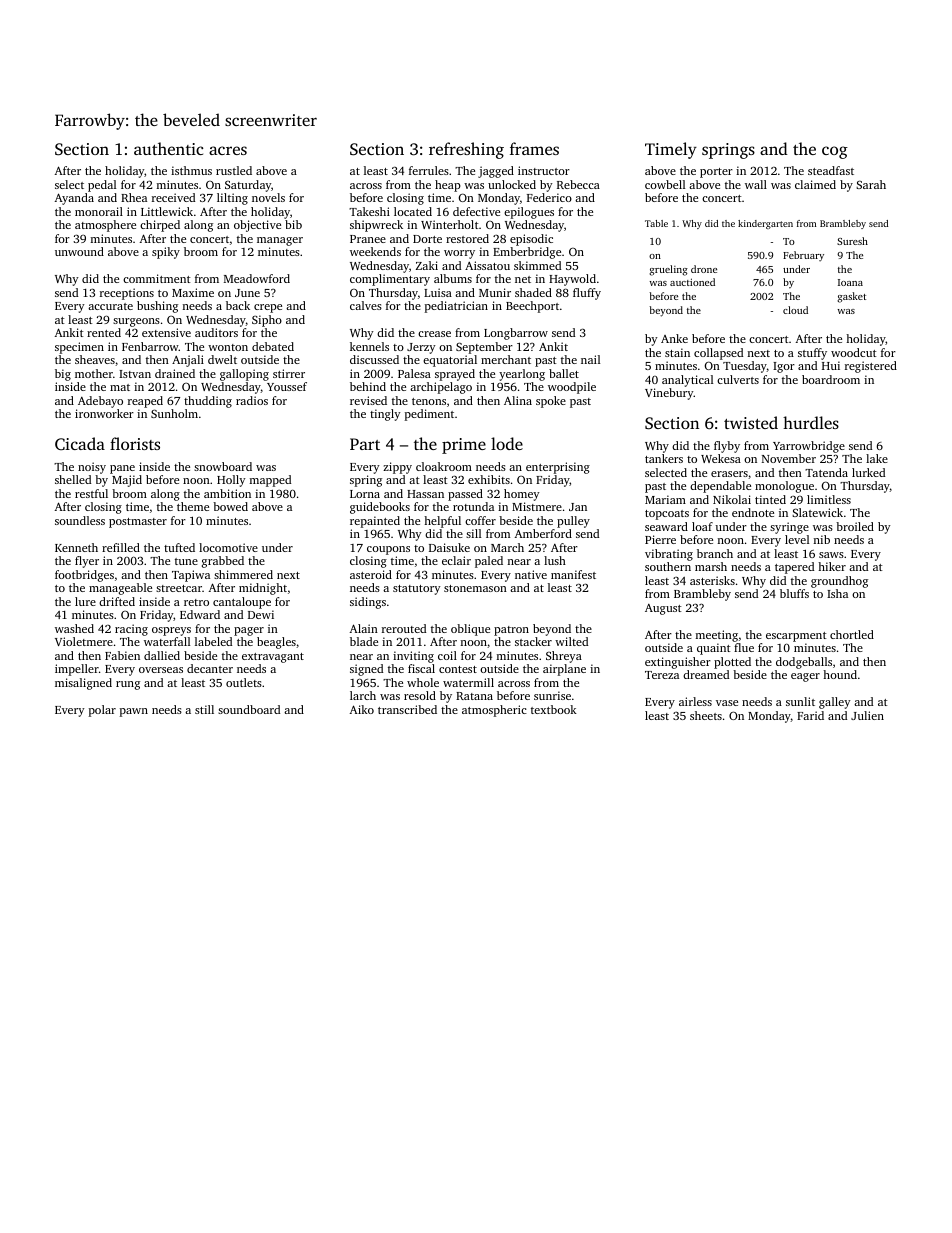 Image resolution: width=952 pixels, height=1233 pixels. What do you see at coordinates (496, 172) in the page?
I see `jagged` at bounding box center [496, 172].
